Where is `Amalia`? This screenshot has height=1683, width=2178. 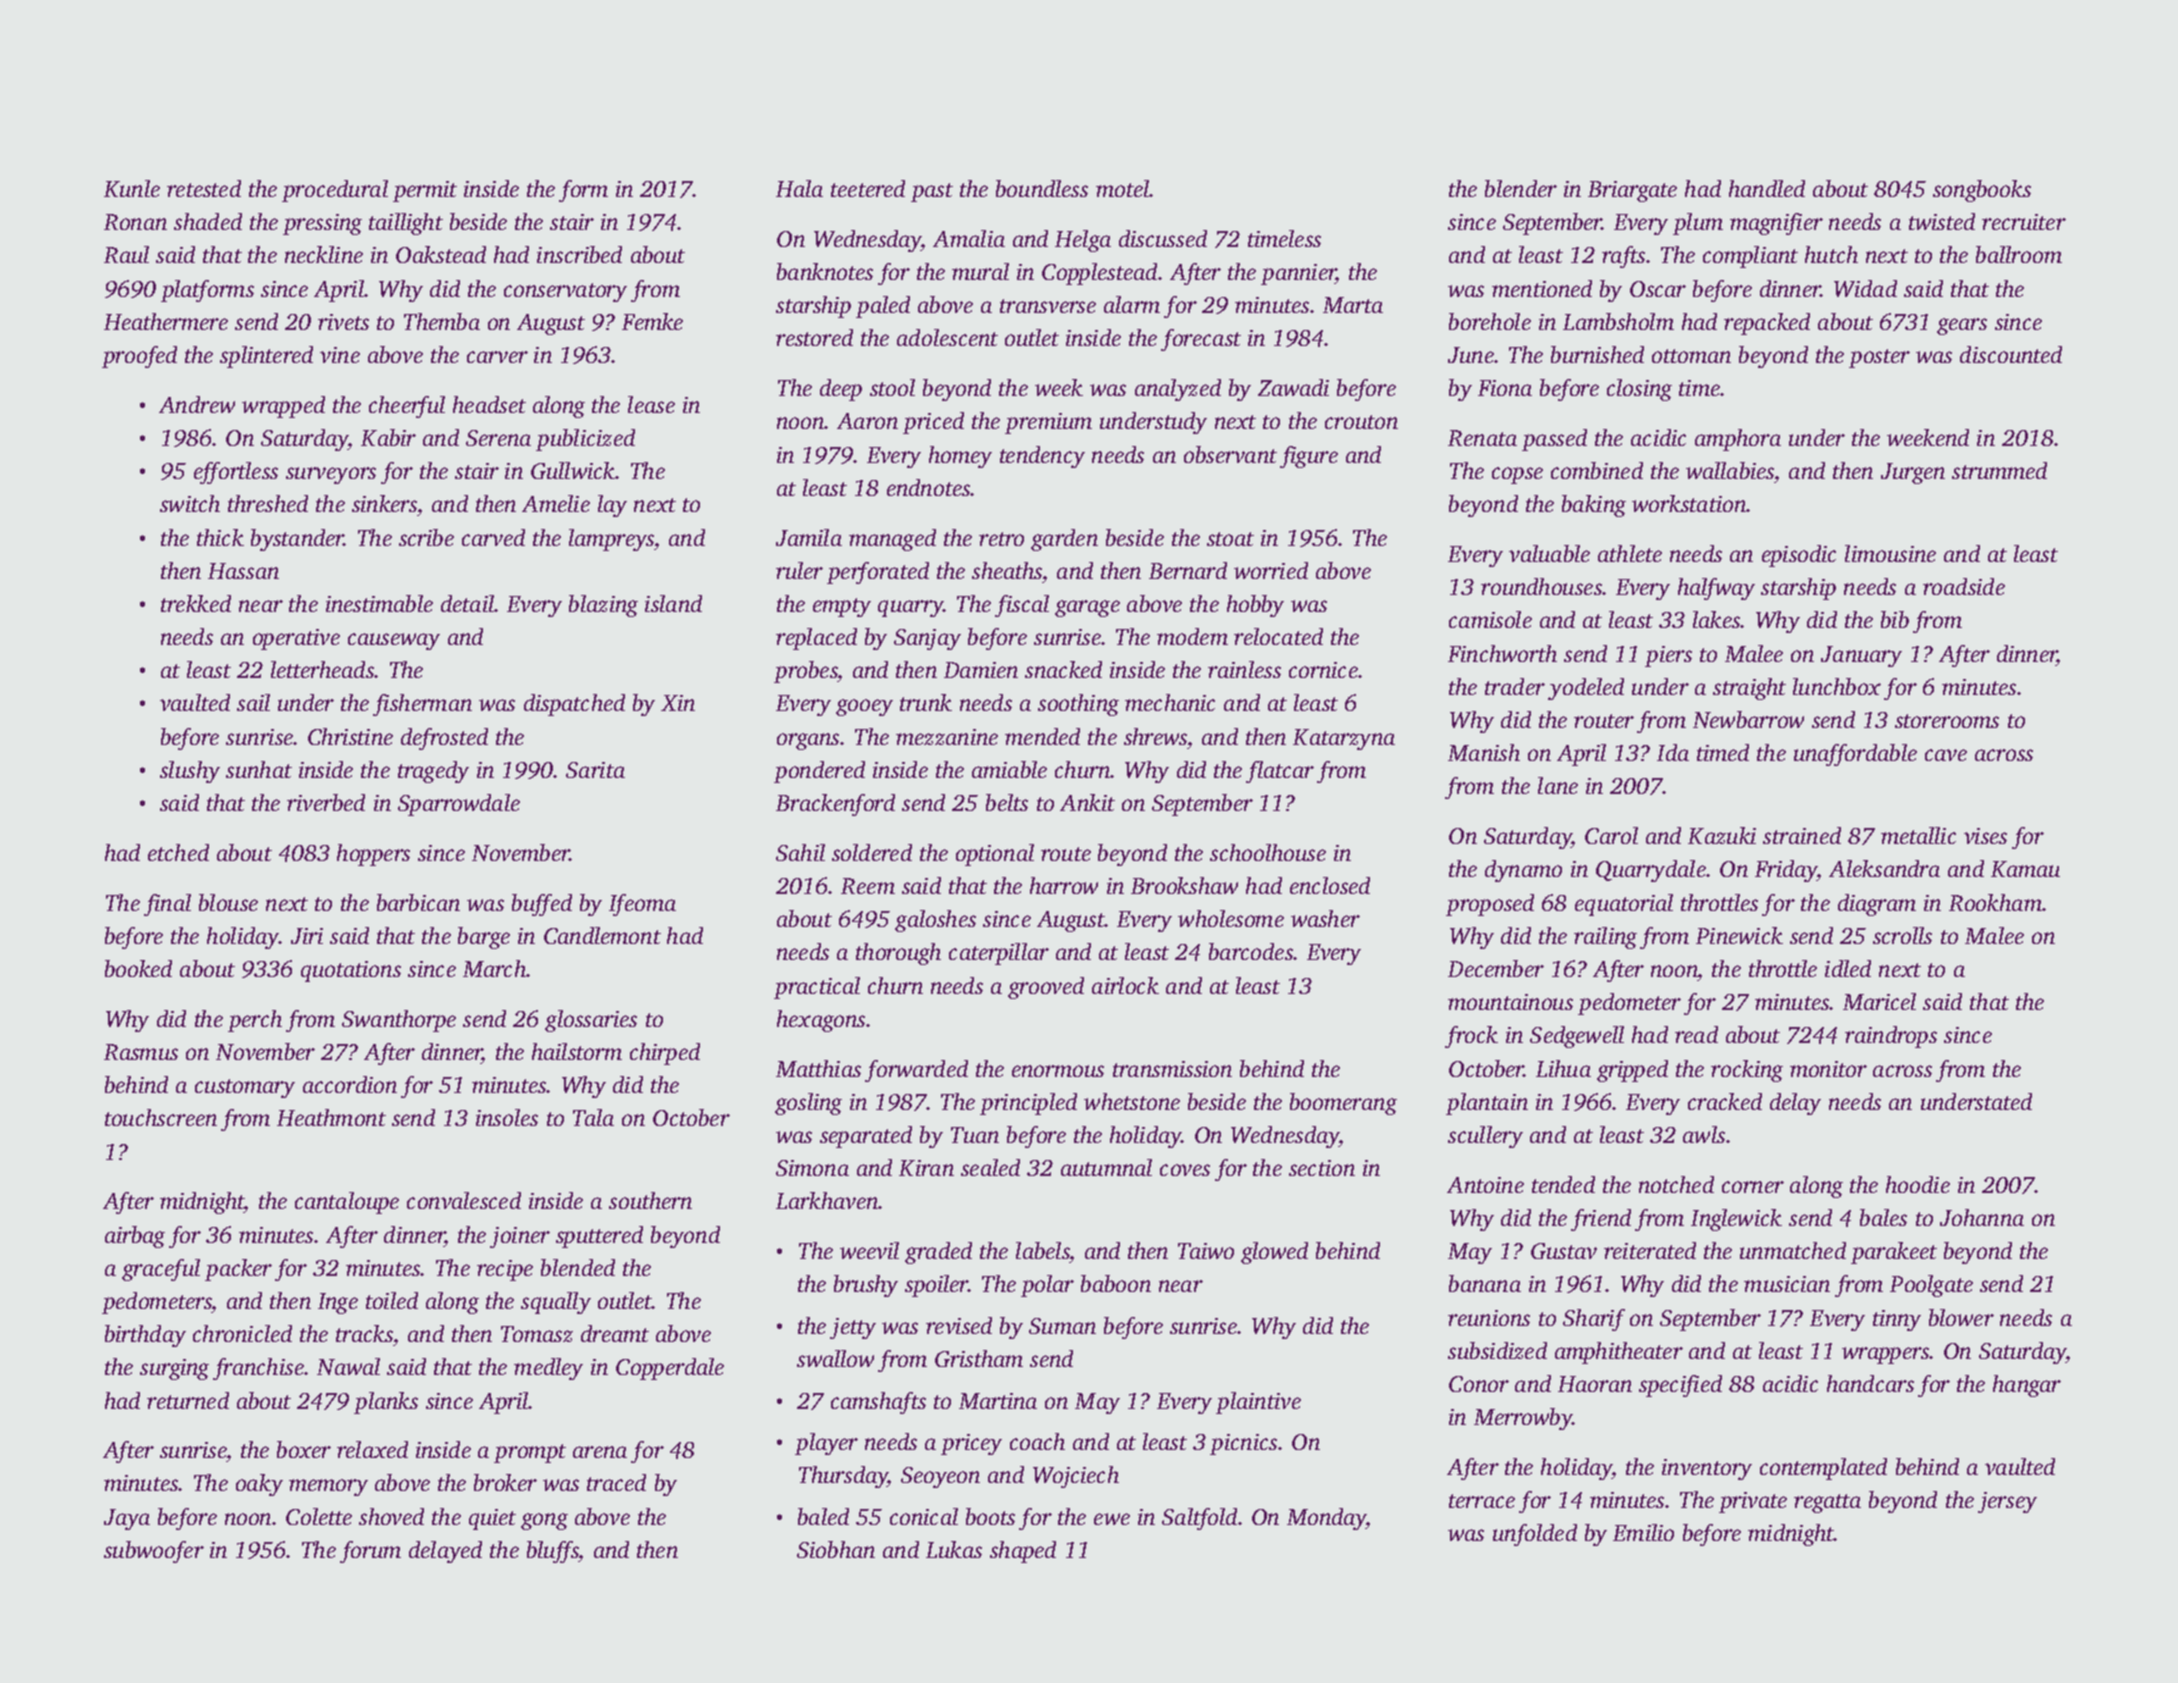
Amalia is located at coordinates (969, 238).
